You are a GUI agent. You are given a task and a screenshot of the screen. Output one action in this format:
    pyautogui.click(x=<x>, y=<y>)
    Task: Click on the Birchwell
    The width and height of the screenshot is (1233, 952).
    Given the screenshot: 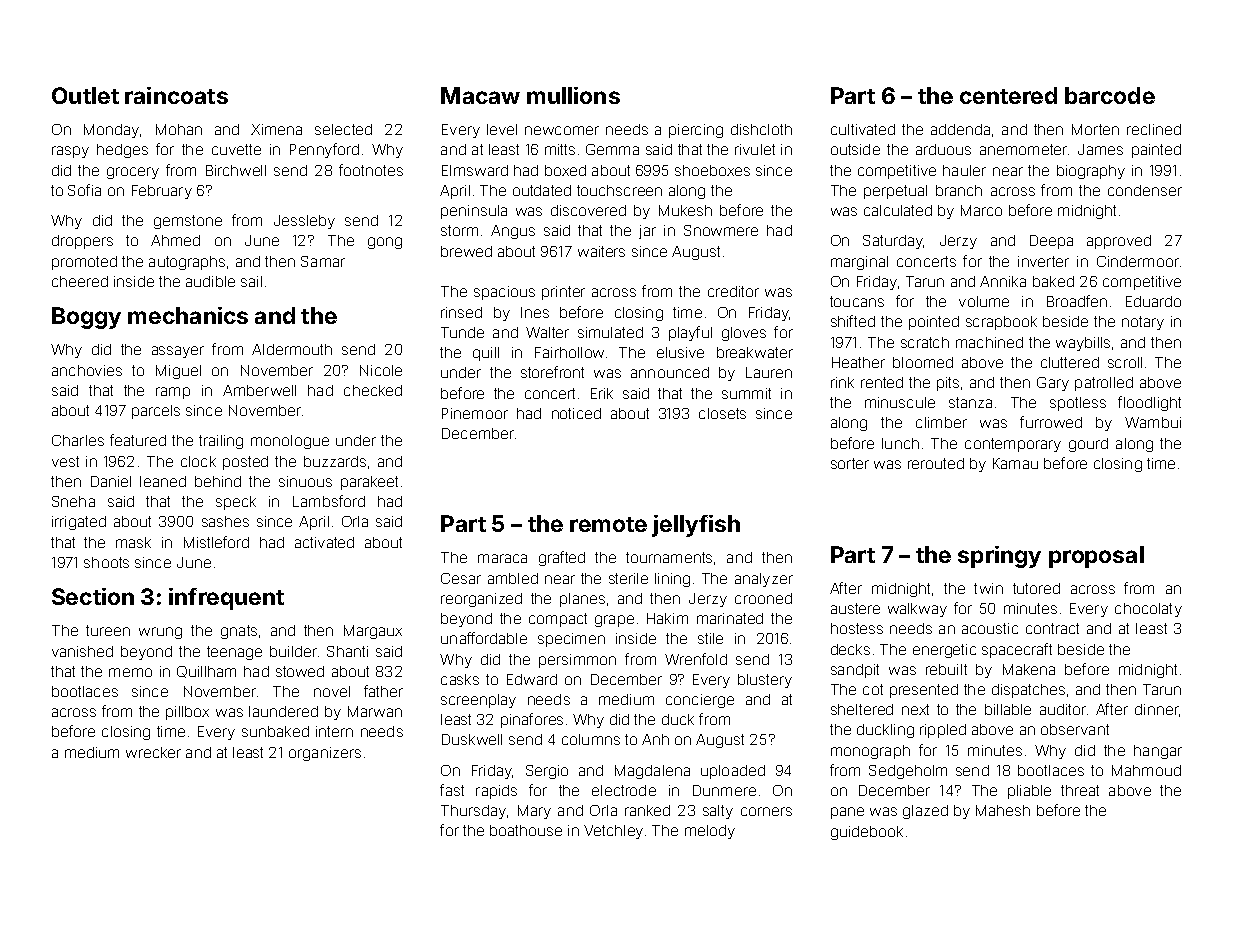 What is the action you would take?
    pyautogui.click(x=236, y=170)
